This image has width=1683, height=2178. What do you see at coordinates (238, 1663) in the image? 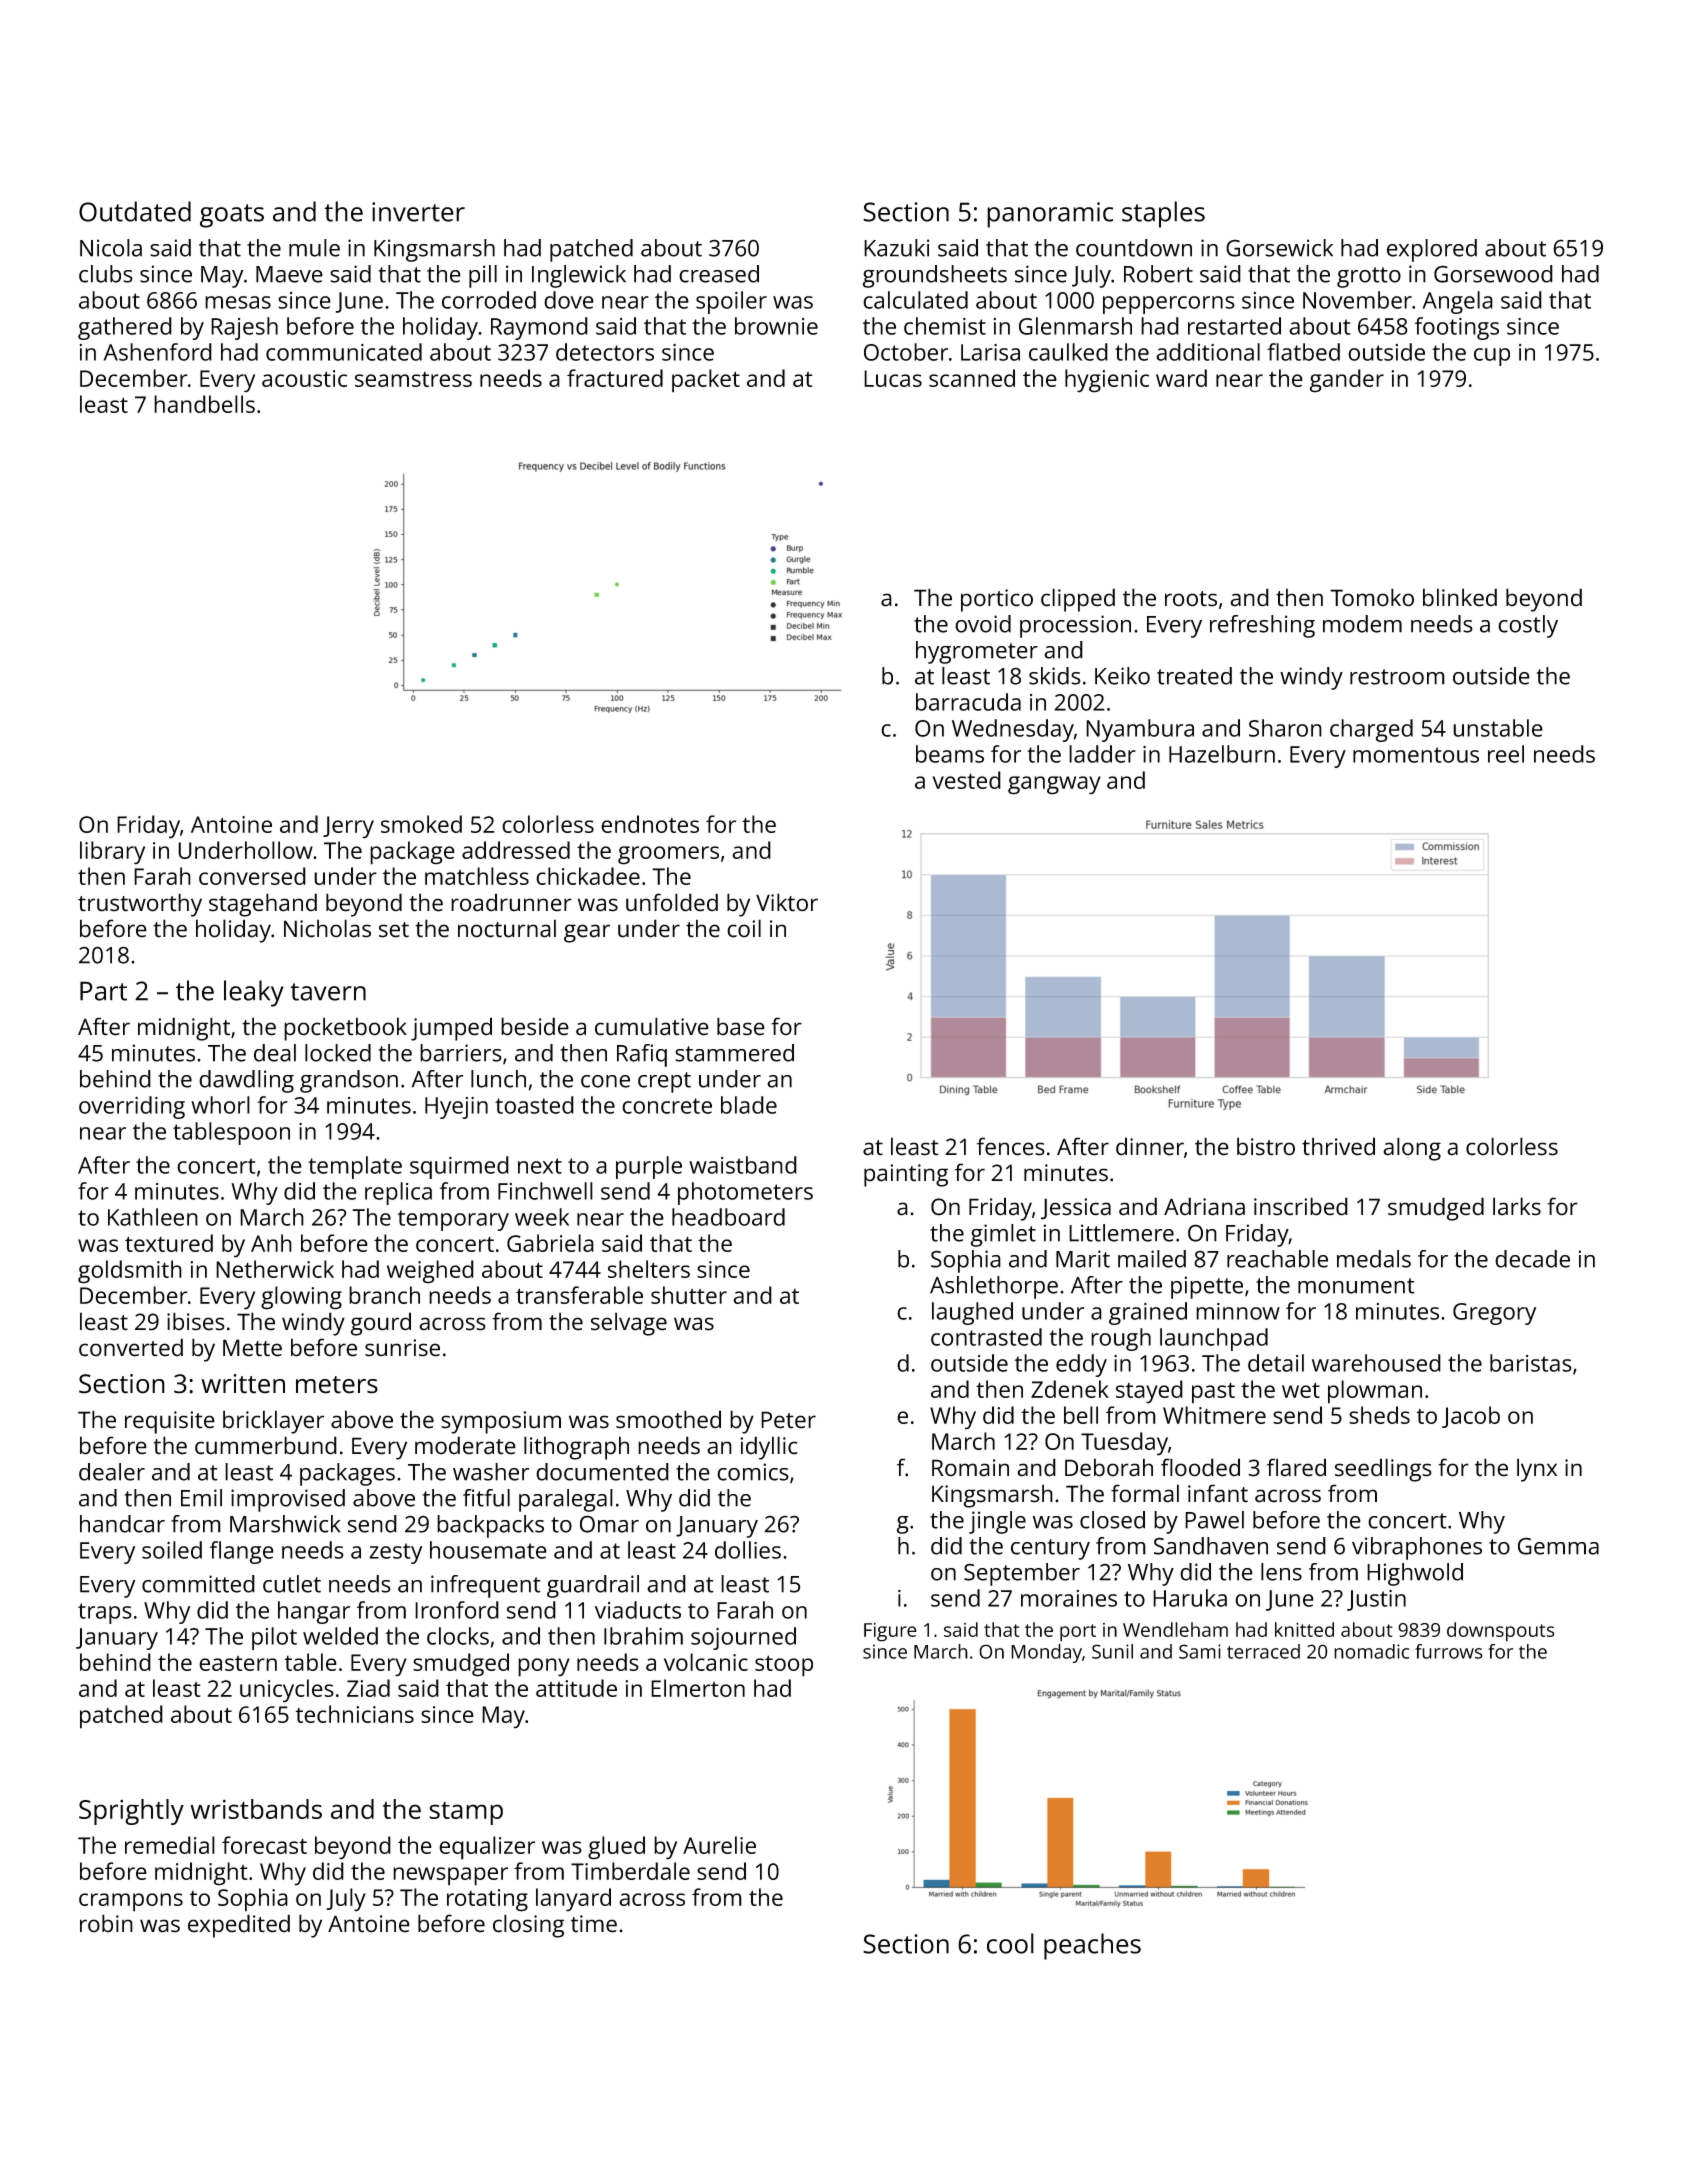
I see `eastern` at bounding box center [238, 1663].
